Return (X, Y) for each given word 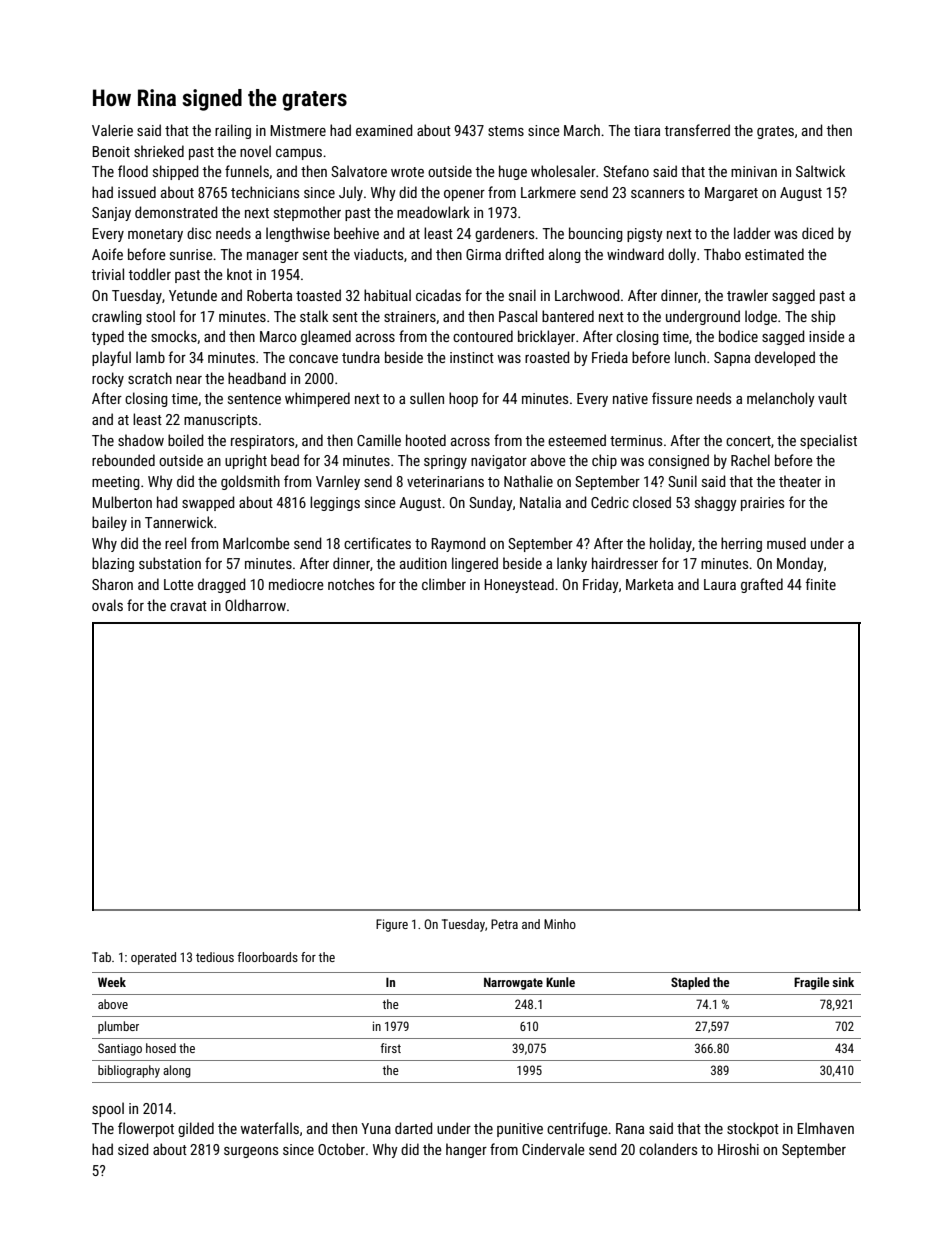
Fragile (811, 983)
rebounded (123, 460)
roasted (547, 357)
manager (273, 257)
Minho (560, 924)
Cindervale (553, 1149)
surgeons (251, 1152)
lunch (690, 357)
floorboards (267, 957)
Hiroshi (738, 1149)
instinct (472, 357)
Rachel (750, 460)
